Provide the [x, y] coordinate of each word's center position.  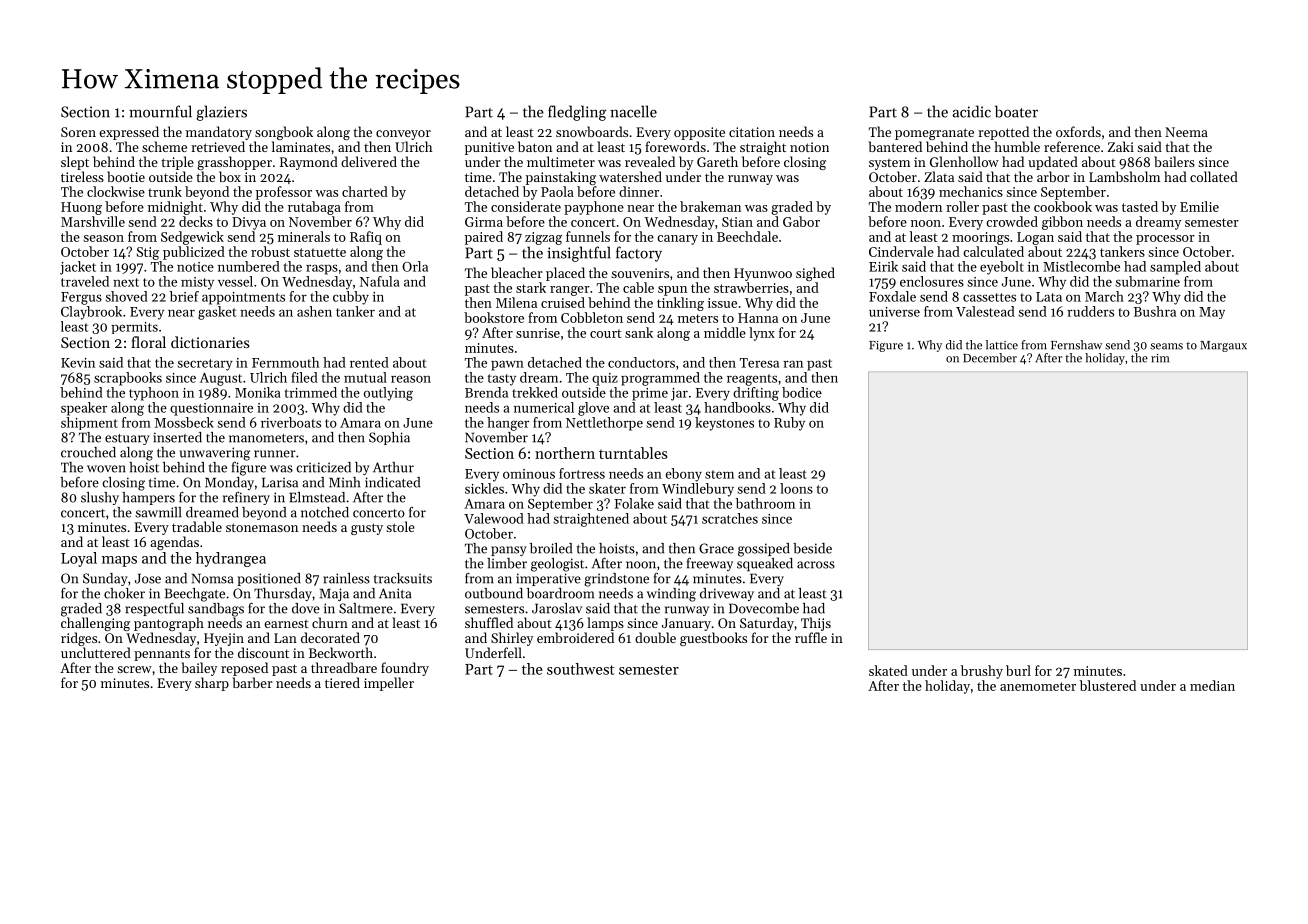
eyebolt [1002, 268]
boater [1016, 111]
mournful [160, 111]
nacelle [633, 111]
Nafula [380, 281]
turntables [633, 453]
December [990, 358]
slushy [100, 498]
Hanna [758, 318]
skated [888, 670]
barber [253, 682]
